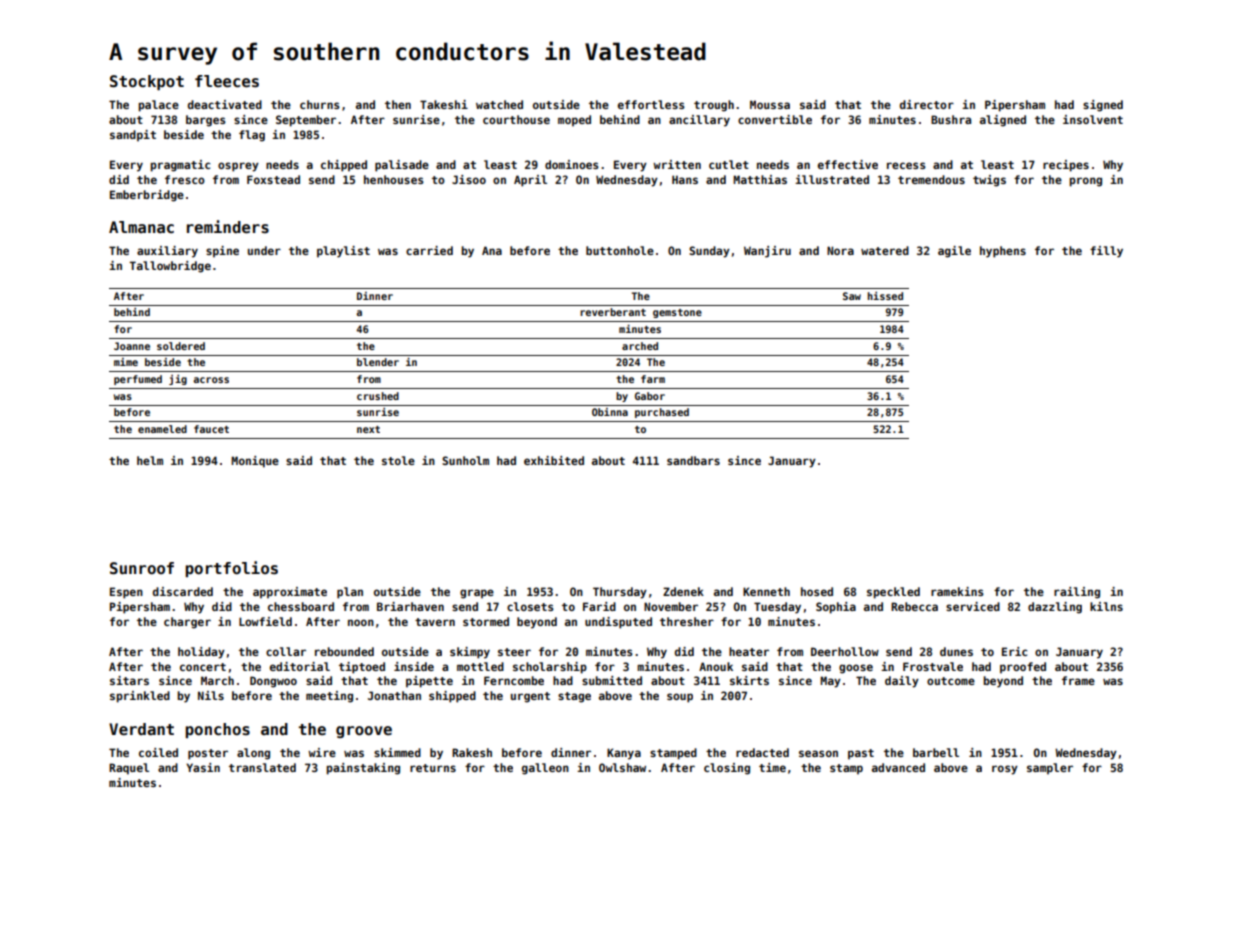  Describe the element at coordinates (727, 769) in the screenshot. I see `closing` at that location.
